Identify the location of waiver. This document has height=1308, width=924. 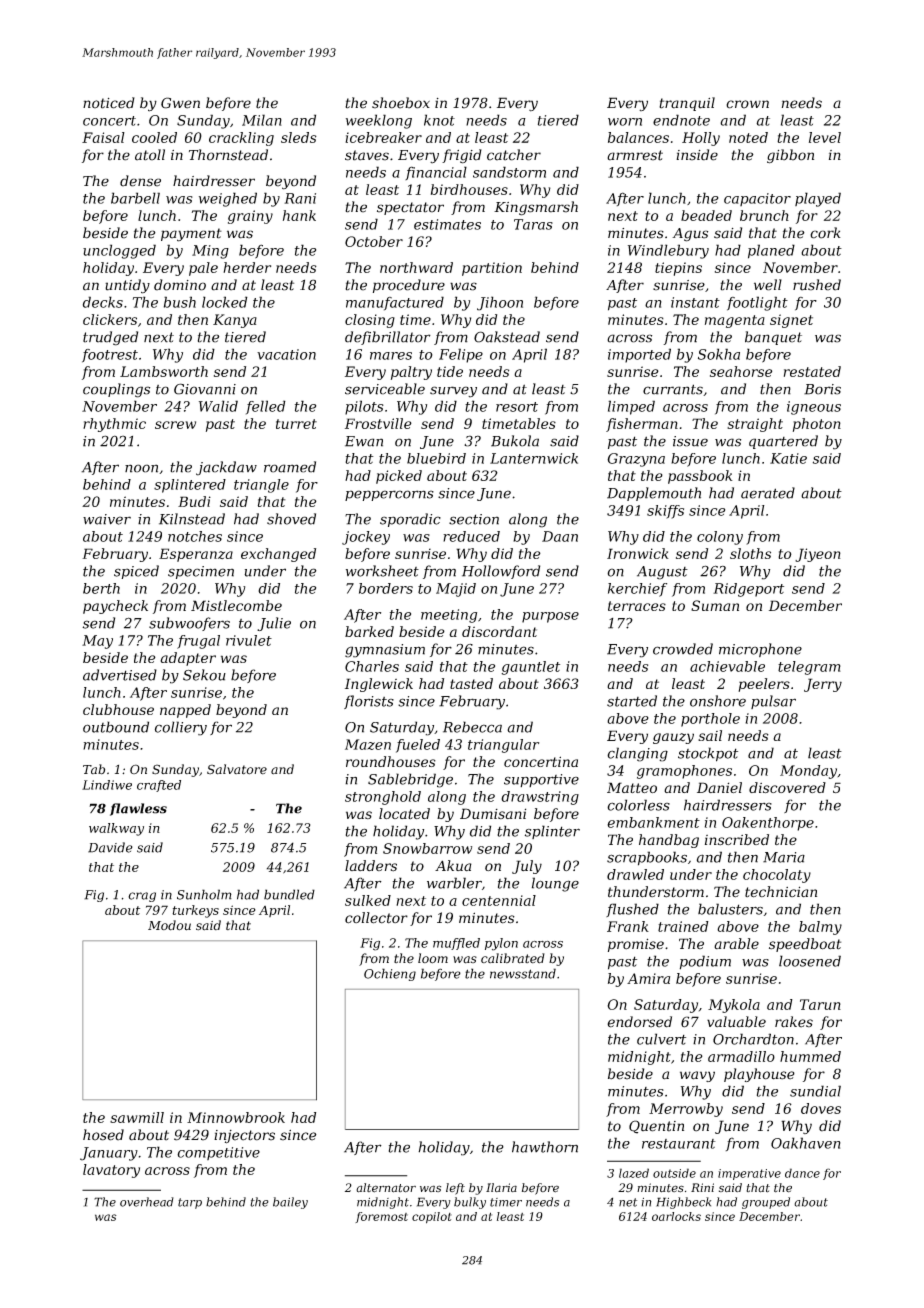
(107, 519).
